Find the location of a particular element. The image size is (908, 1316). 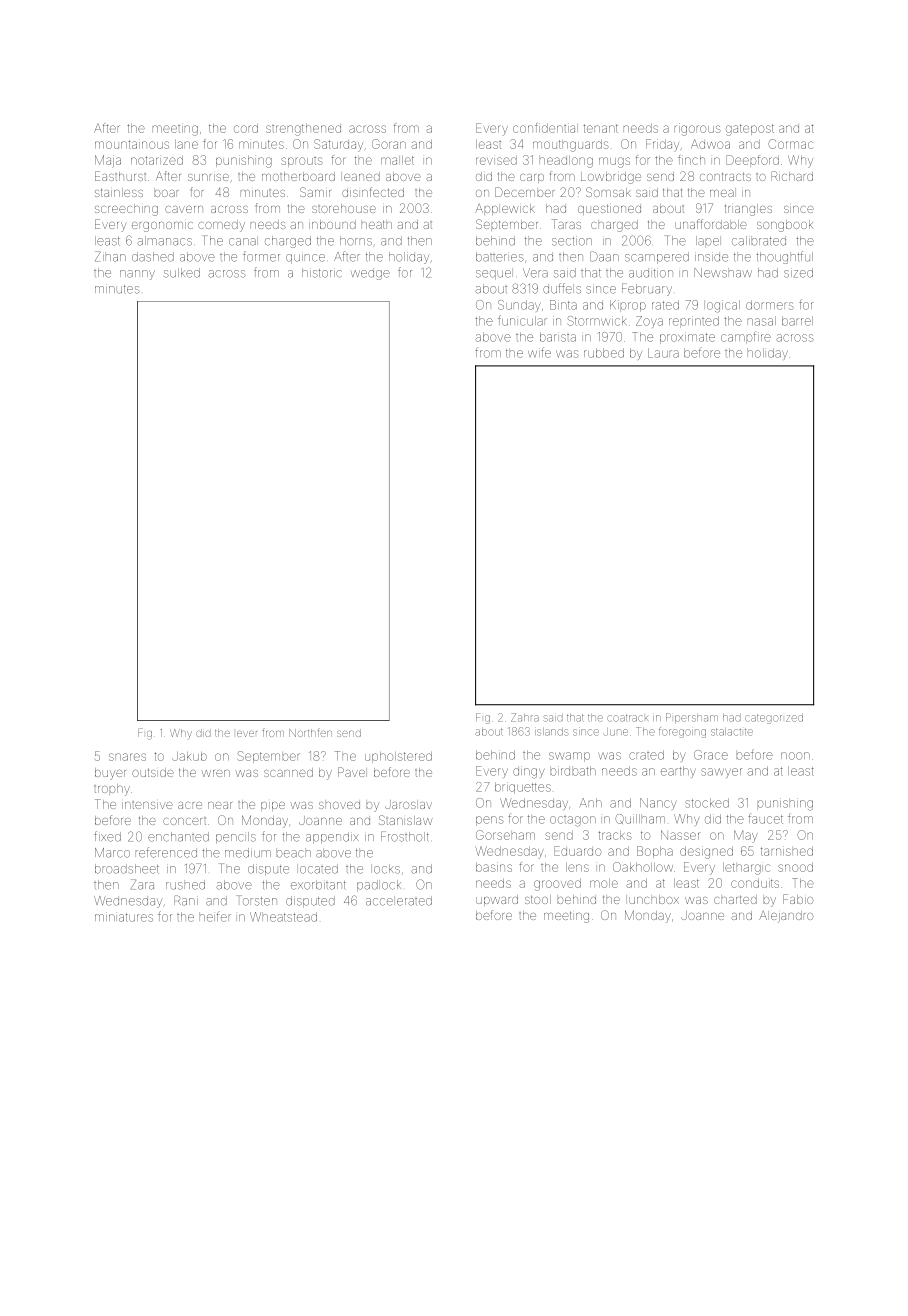

Northfen is located at coordinates (310, 733).
